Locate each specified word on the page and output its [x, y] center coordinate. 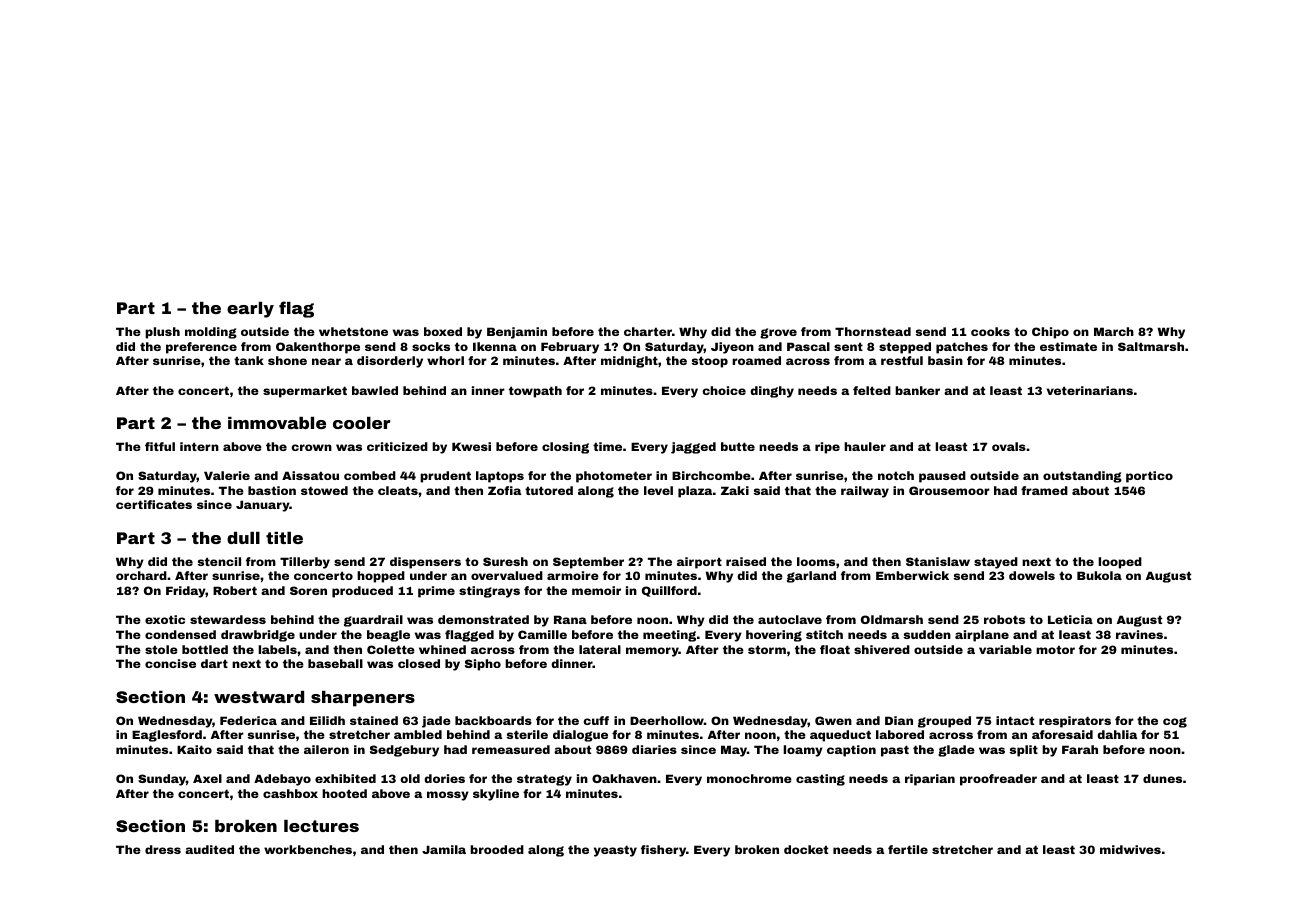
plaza [695, 492]
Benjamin [517, 333]
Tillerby [305, 563]
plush [162, 333]
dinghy [772, 392]
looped [1120, 563]
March [1114, 331]
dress [163, 849]
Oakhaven [624, 778]
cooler [361, 423]
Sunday [162, 780]
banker [917, 390]
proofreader [998, 780]
